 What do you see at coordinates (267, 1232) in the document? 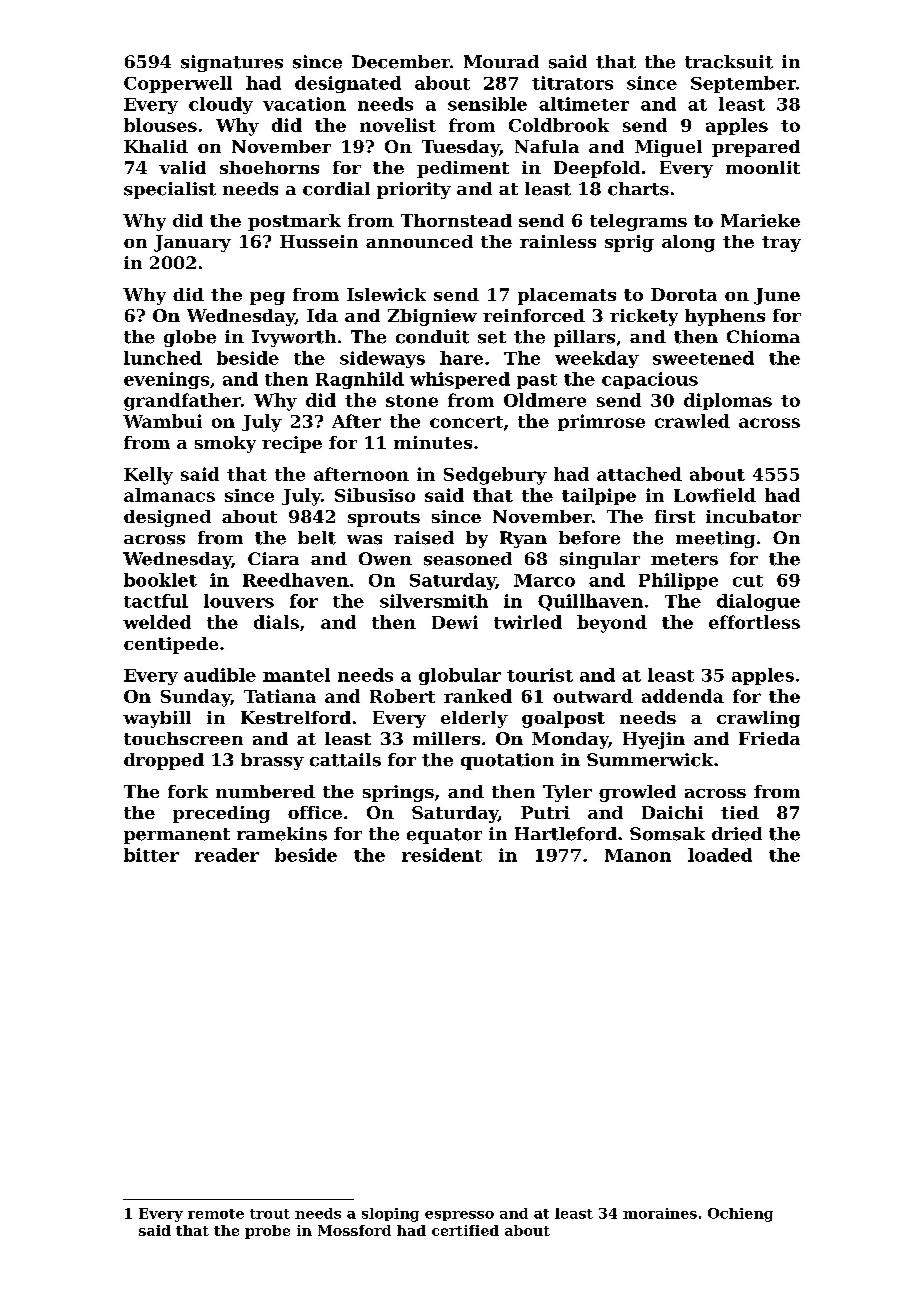
I see `probe` at bounding box center [267, 1232].
